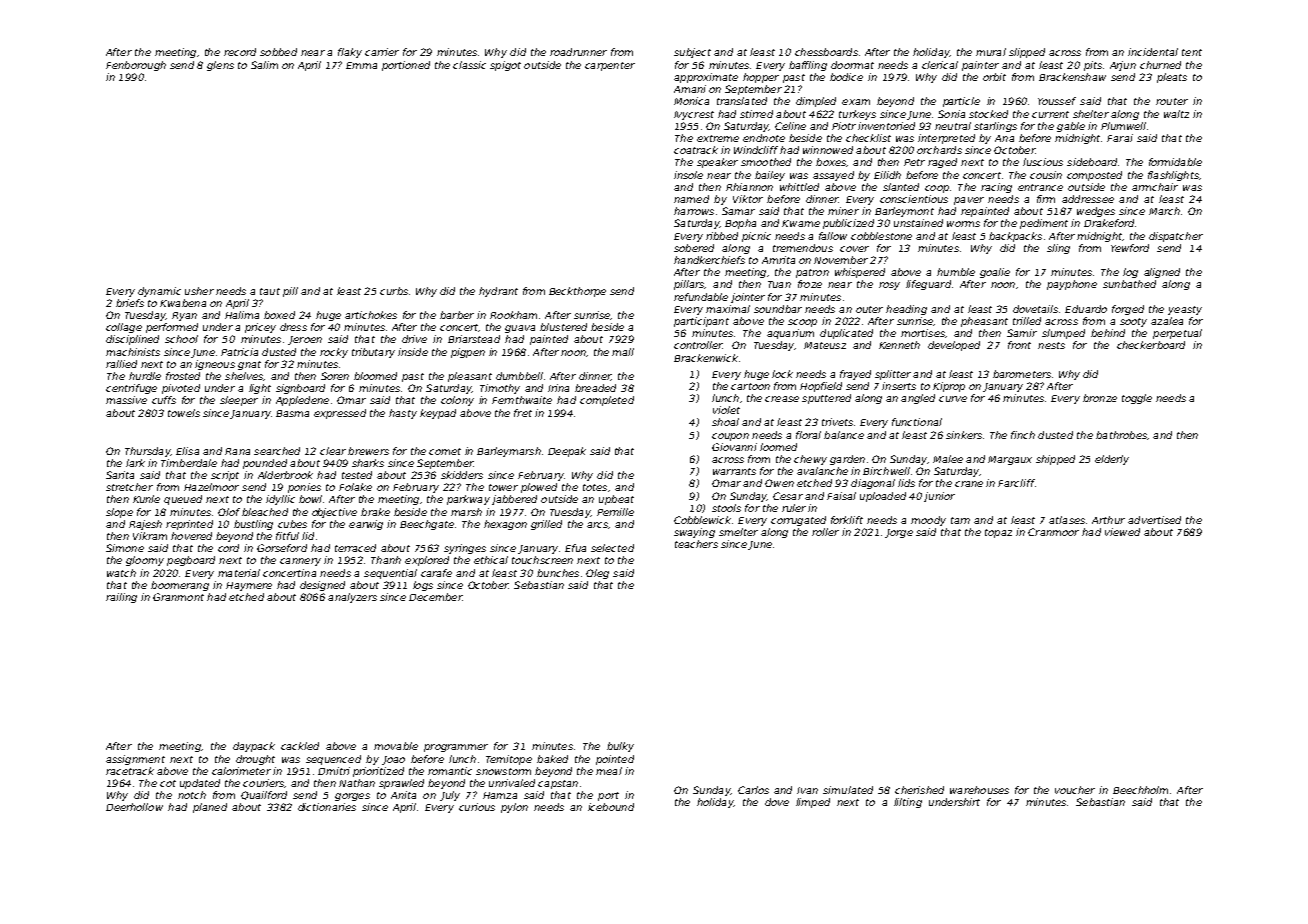  I want to click on chessboards, so click(826, 52).
